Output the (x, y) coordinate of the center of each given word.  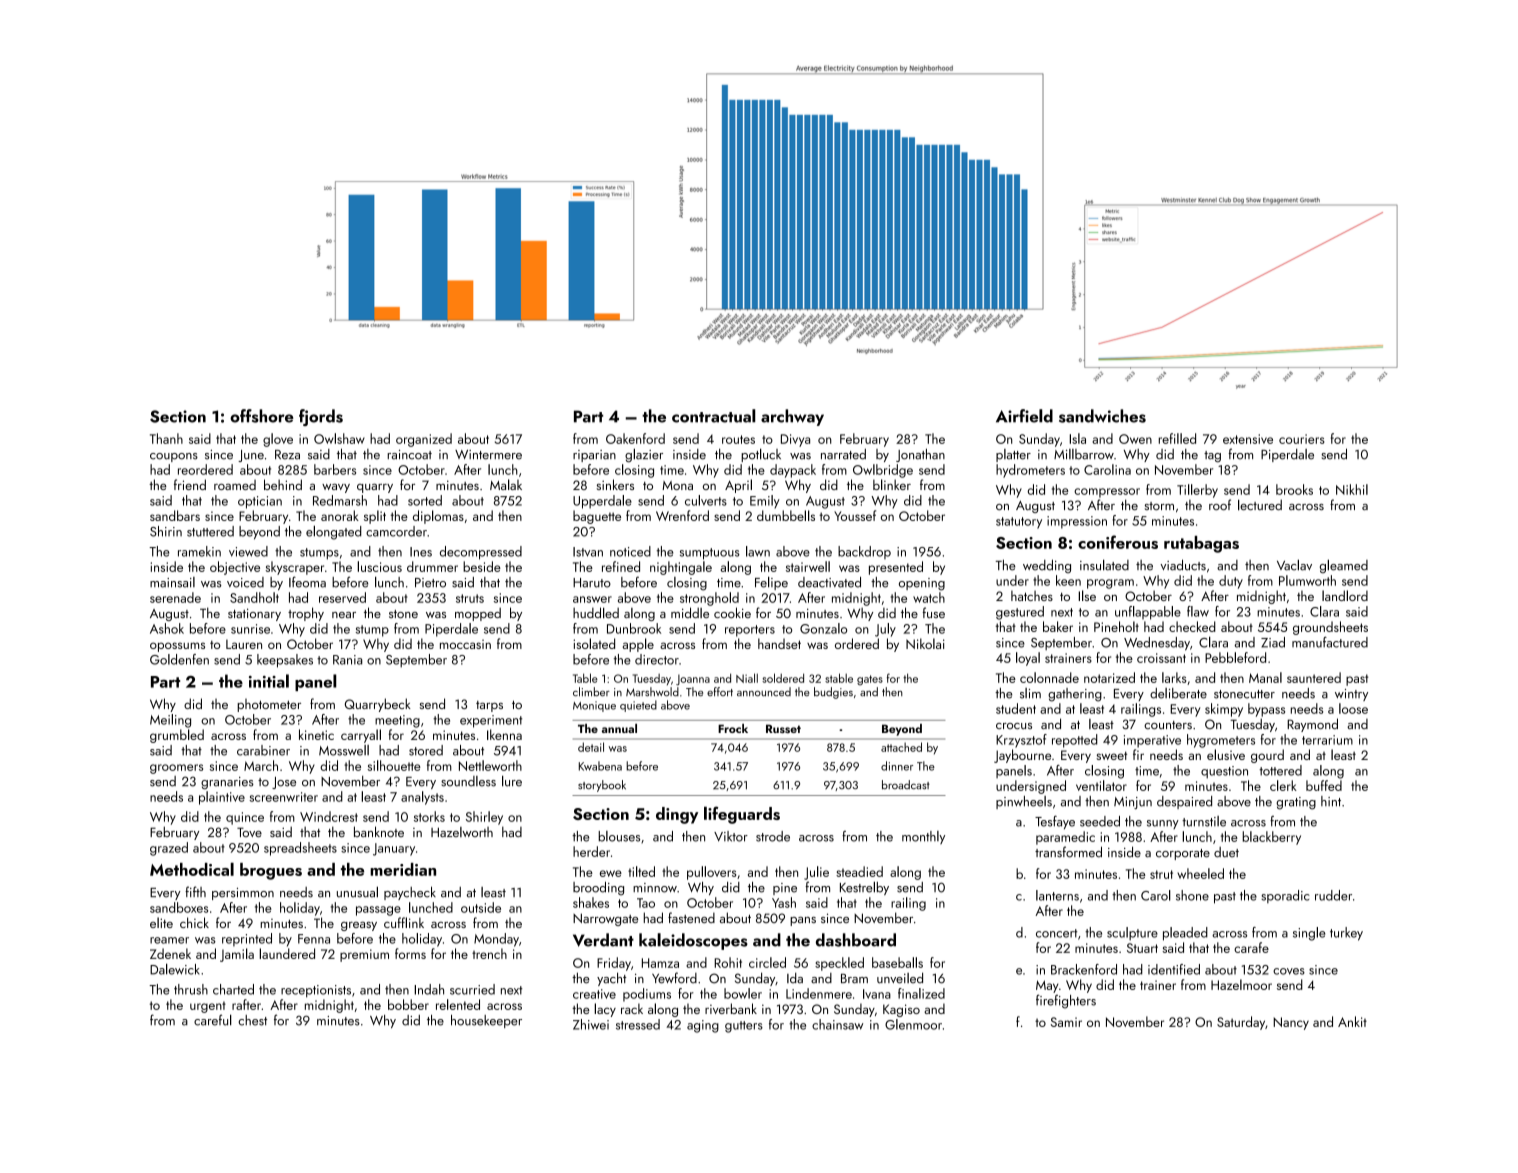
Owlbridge (883, 471)
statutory (1019, 523)
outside (481, 907)
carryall (361, 736)
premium (364, 955)
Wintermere (488, 455)
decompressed (481, 553)
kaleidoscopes (693, 941)
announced (764, 691)
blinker (892, 484)
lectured (1260, 505)
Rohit (728, 962)
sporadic (1285, 896)
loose (1353, 708)
